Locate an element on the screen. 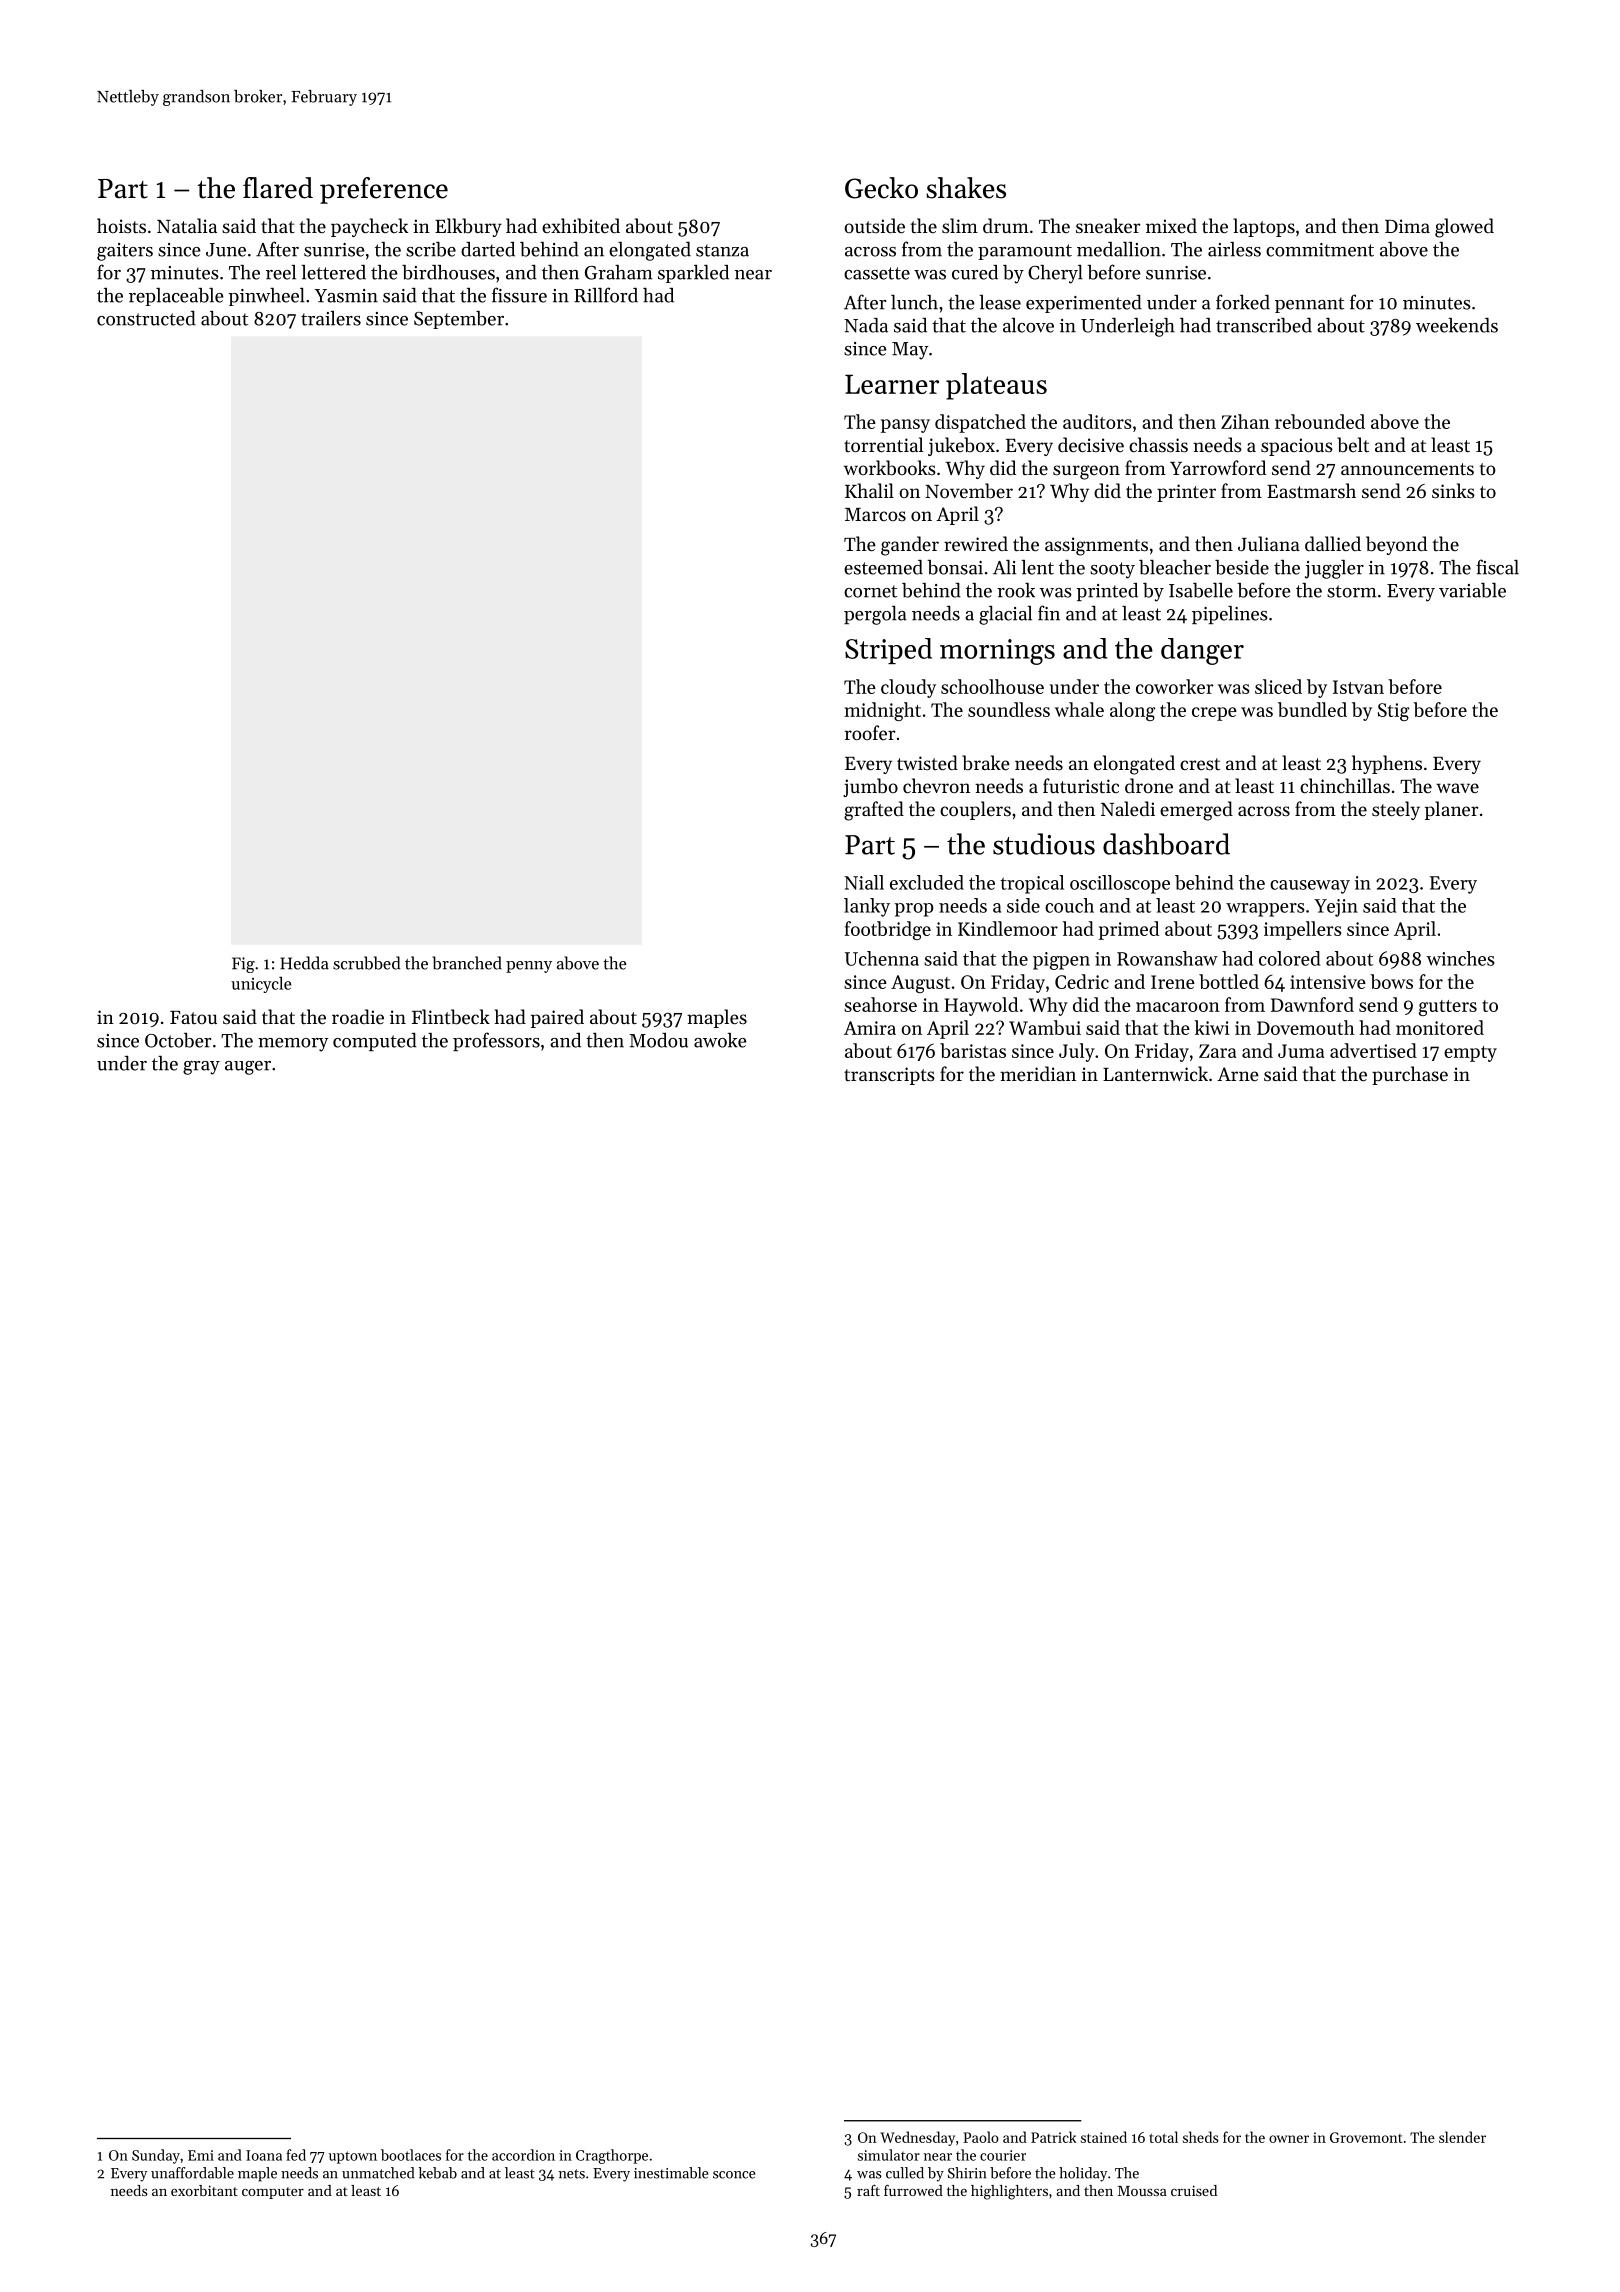  slender is located at coordinates (1462, 2137).
